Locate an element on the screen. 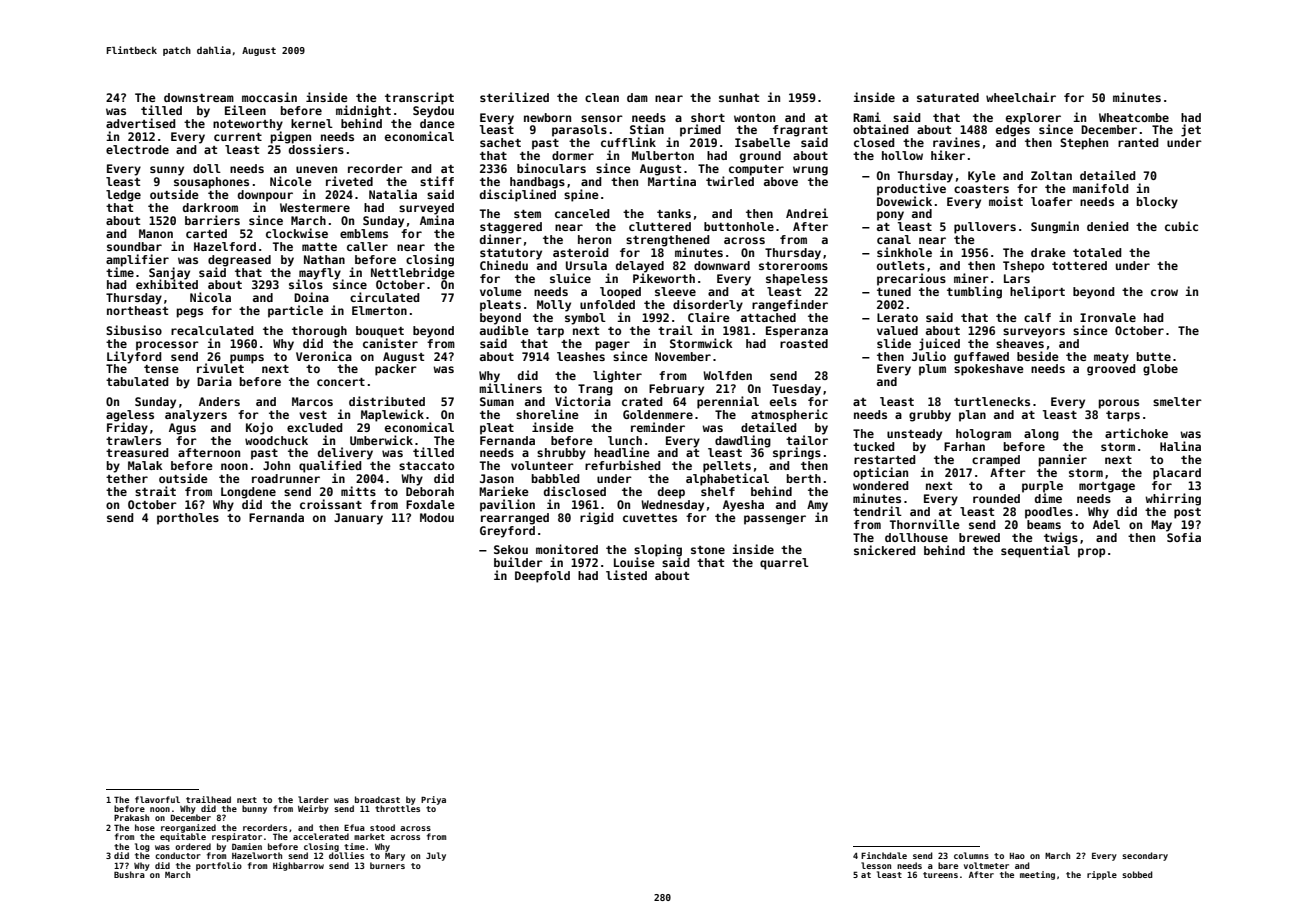 The width and height of the screenshot is (1308, 924). broadcast is located at coordinates (377, 799).
